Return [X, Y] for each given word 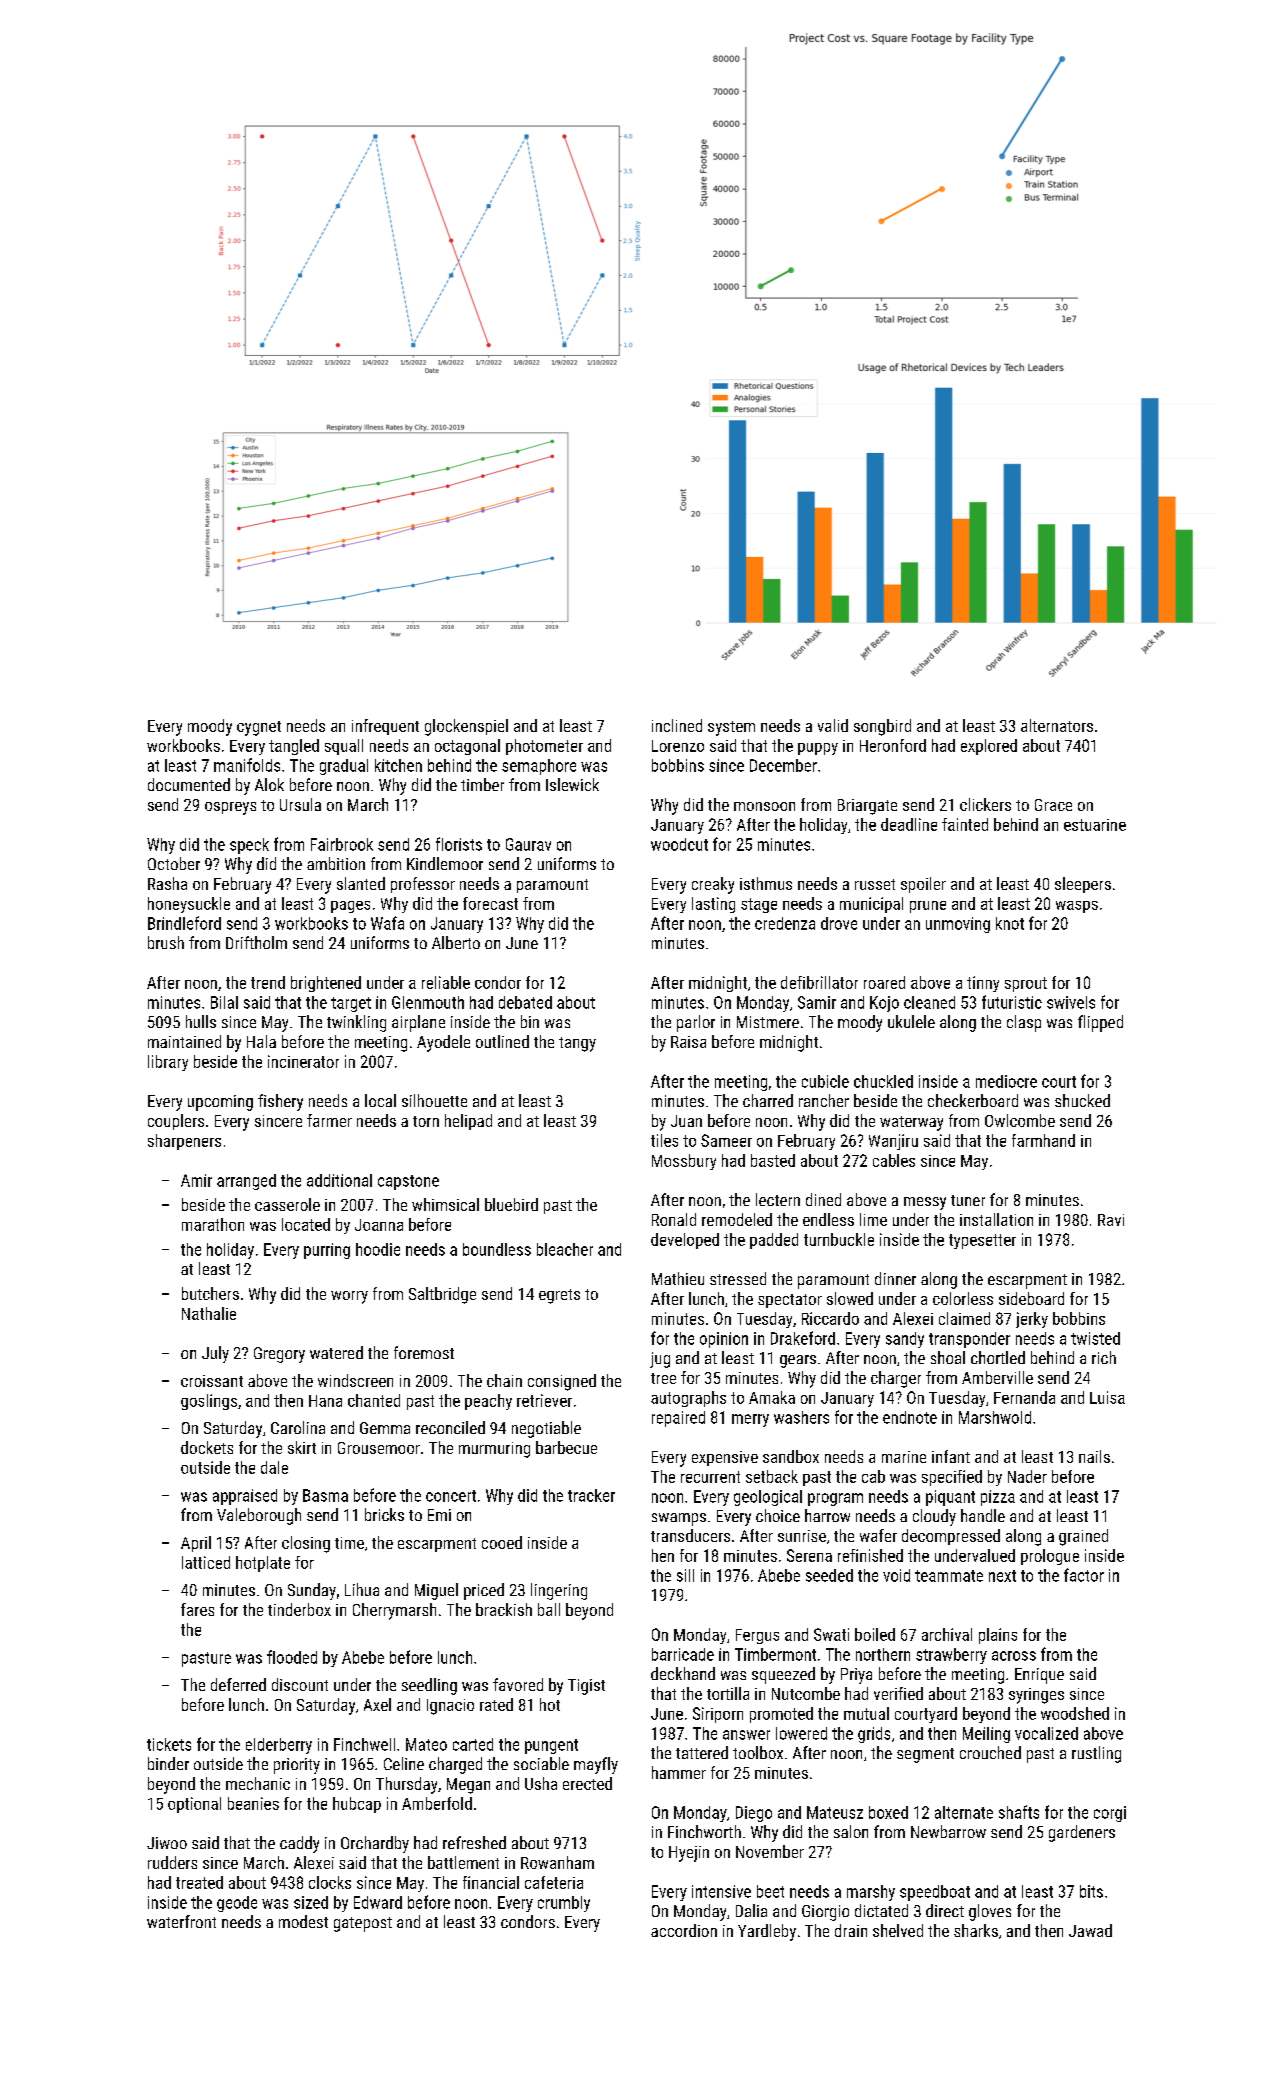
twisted [1095, 1338]
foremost [424, 1352]
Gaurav [528, 844]
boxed [888, 1812]
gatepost [363, 1924]
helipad [468, 1122]
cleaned [929, 1002]
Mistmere [768, 1022]
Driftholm [256, 942]
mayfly [596, 1765]
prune [928, 907]
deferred [238, 1684]
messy [925, 1203]
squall [344, 747]
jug [660, 1360]
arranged [246, 1182]
